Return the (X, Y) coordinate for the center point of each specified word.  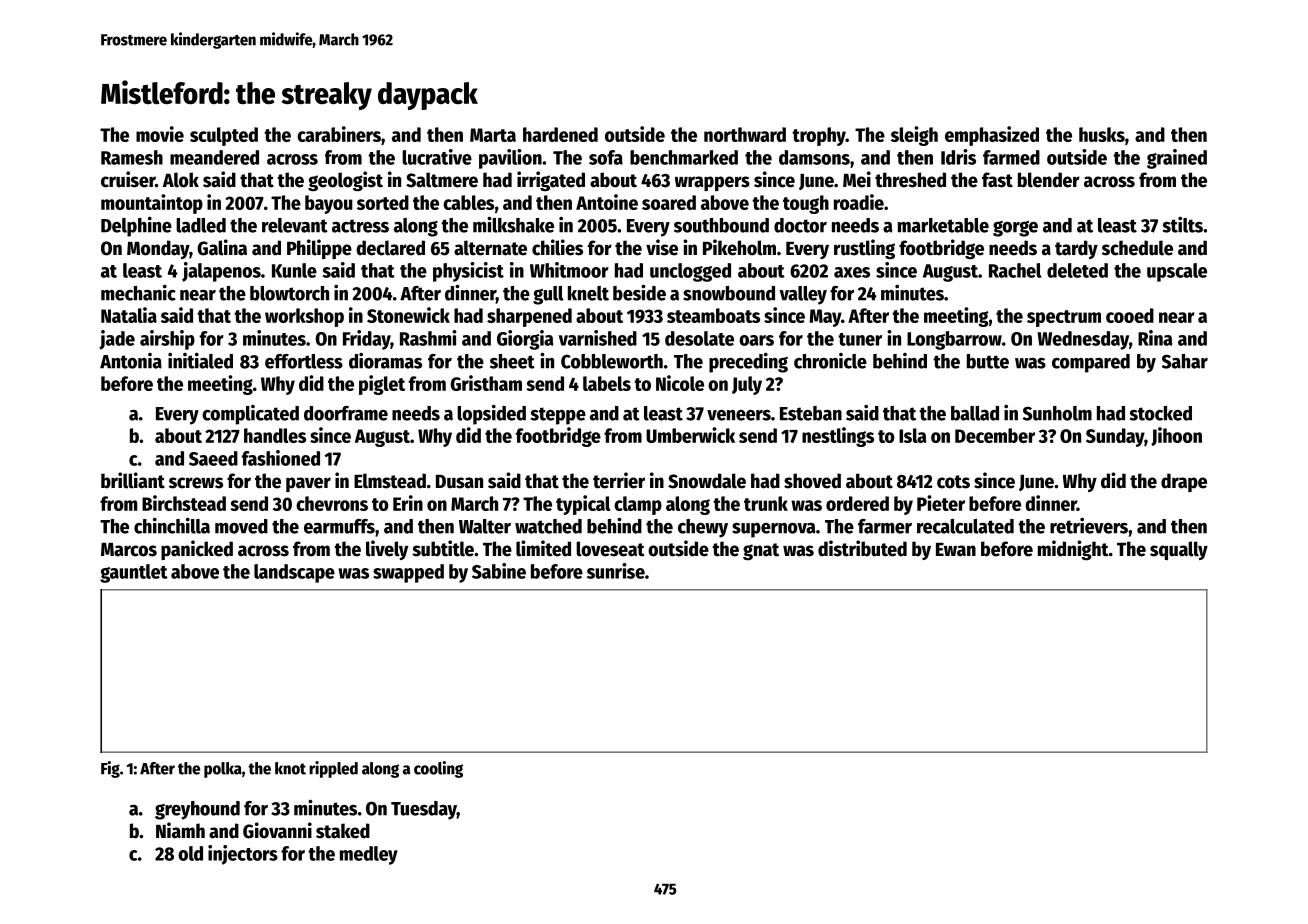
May (825, 318)
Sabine (499, 571)
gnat (761, 551)
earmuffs (339, 526)
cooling (438, 769)
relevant (295, 225)
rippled (333, 769)
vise (662, 247)
